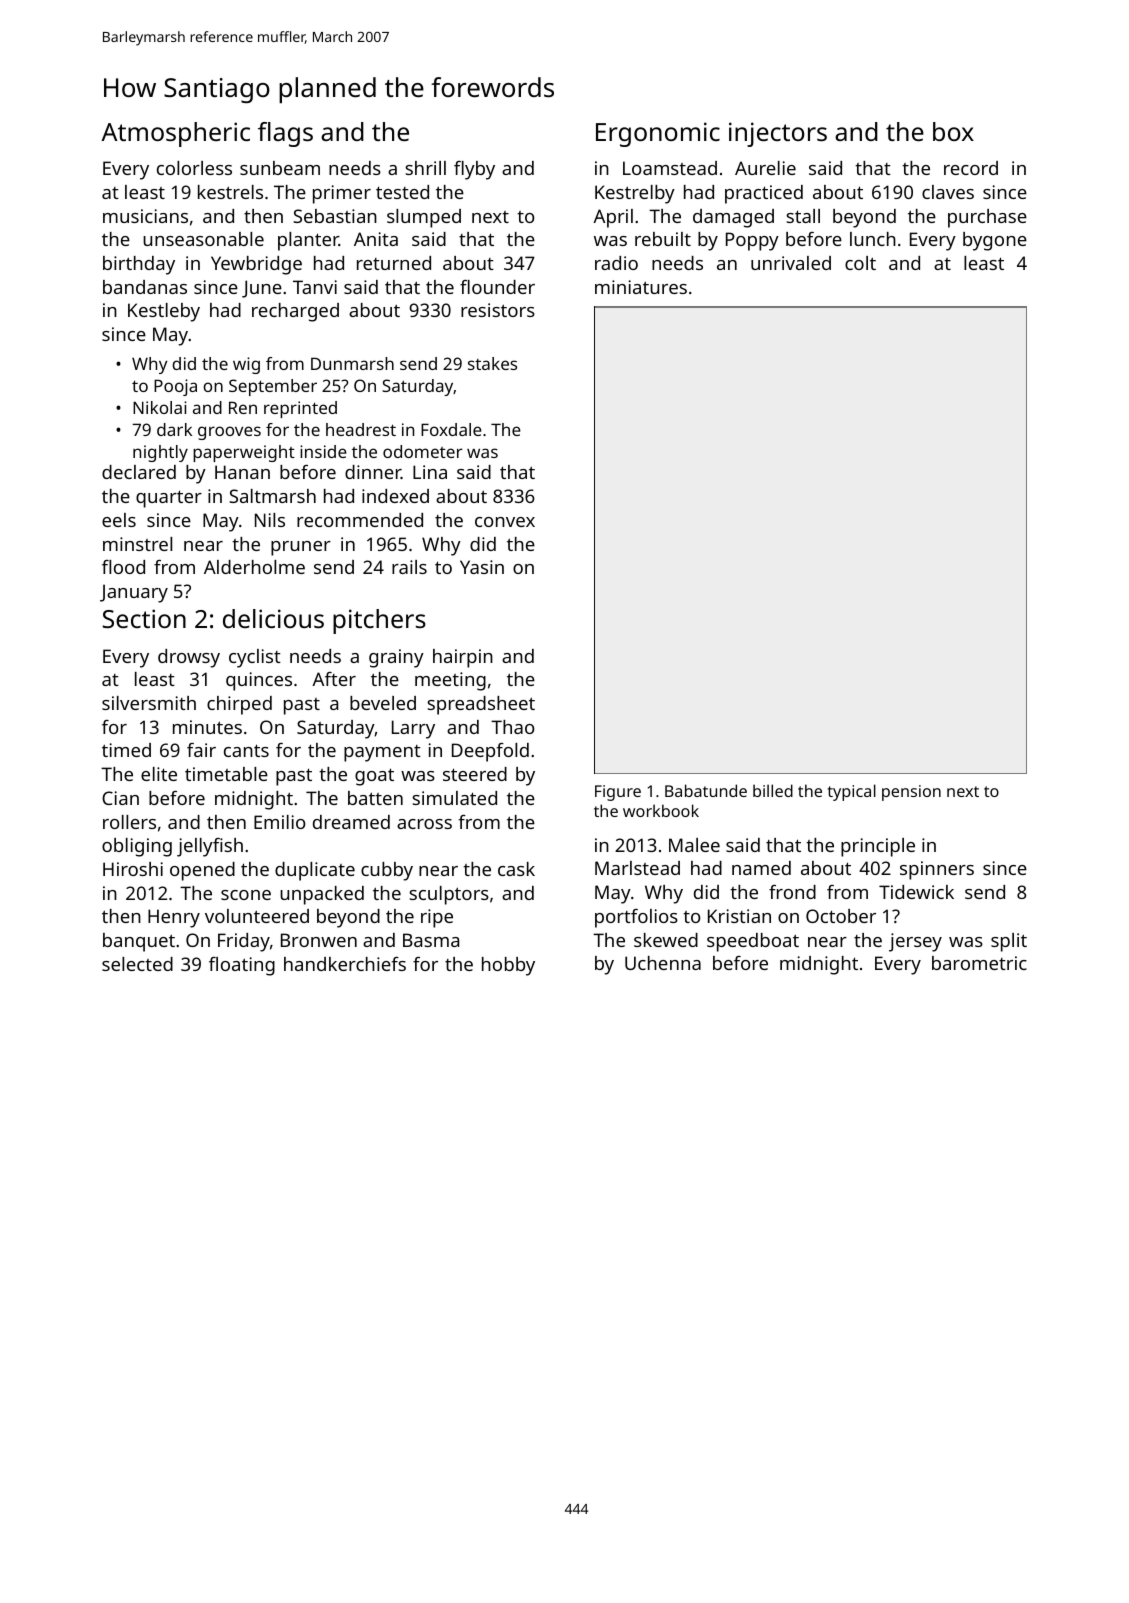 This screenshot has width=1129, height=1603. What do you see at coordinates (852, 792) in the screenshot?
I see `typical` at bounding box center [852, 792].
